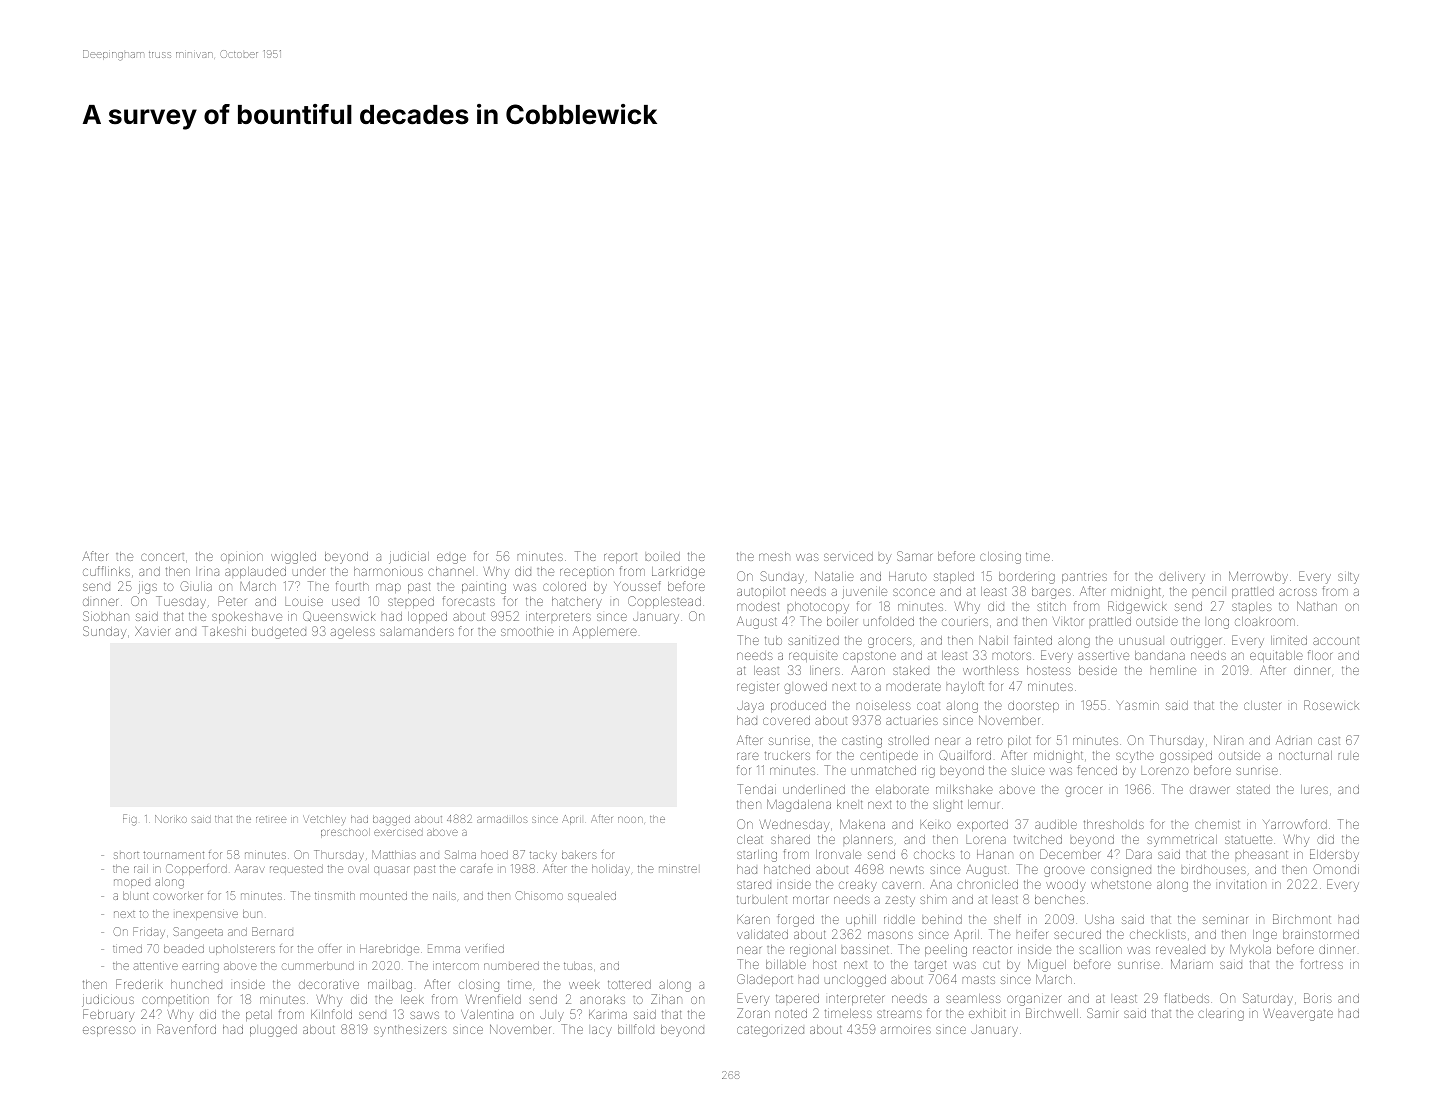 The width and height of the screenshot is (1442, 1114). Describe the element at coordinates (1225, 920) in the screenshot. I see `seminar` at that location.
